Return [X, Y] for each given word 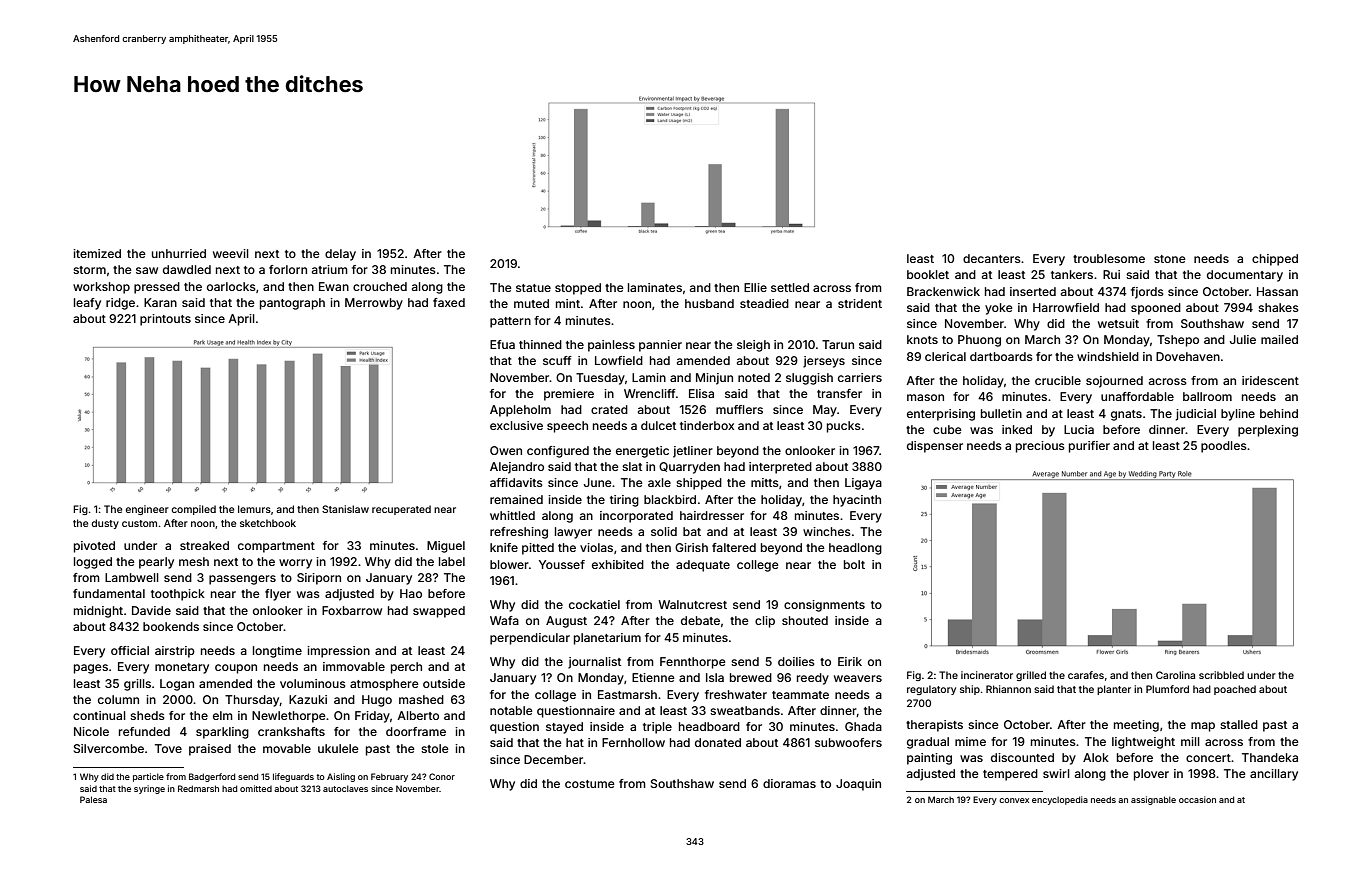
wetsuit [1118, 323]
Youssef [562, 564]
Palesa [93, 799]
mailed [1279, 339]
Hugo [377, 701]
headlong [855, 549]
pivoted [94, 547]
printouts [165, 320]
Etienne [653, 677]
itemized [97, 253]
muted [531, 303]
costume [590, 784]
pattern [510, 322]
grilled [1031, 676]
